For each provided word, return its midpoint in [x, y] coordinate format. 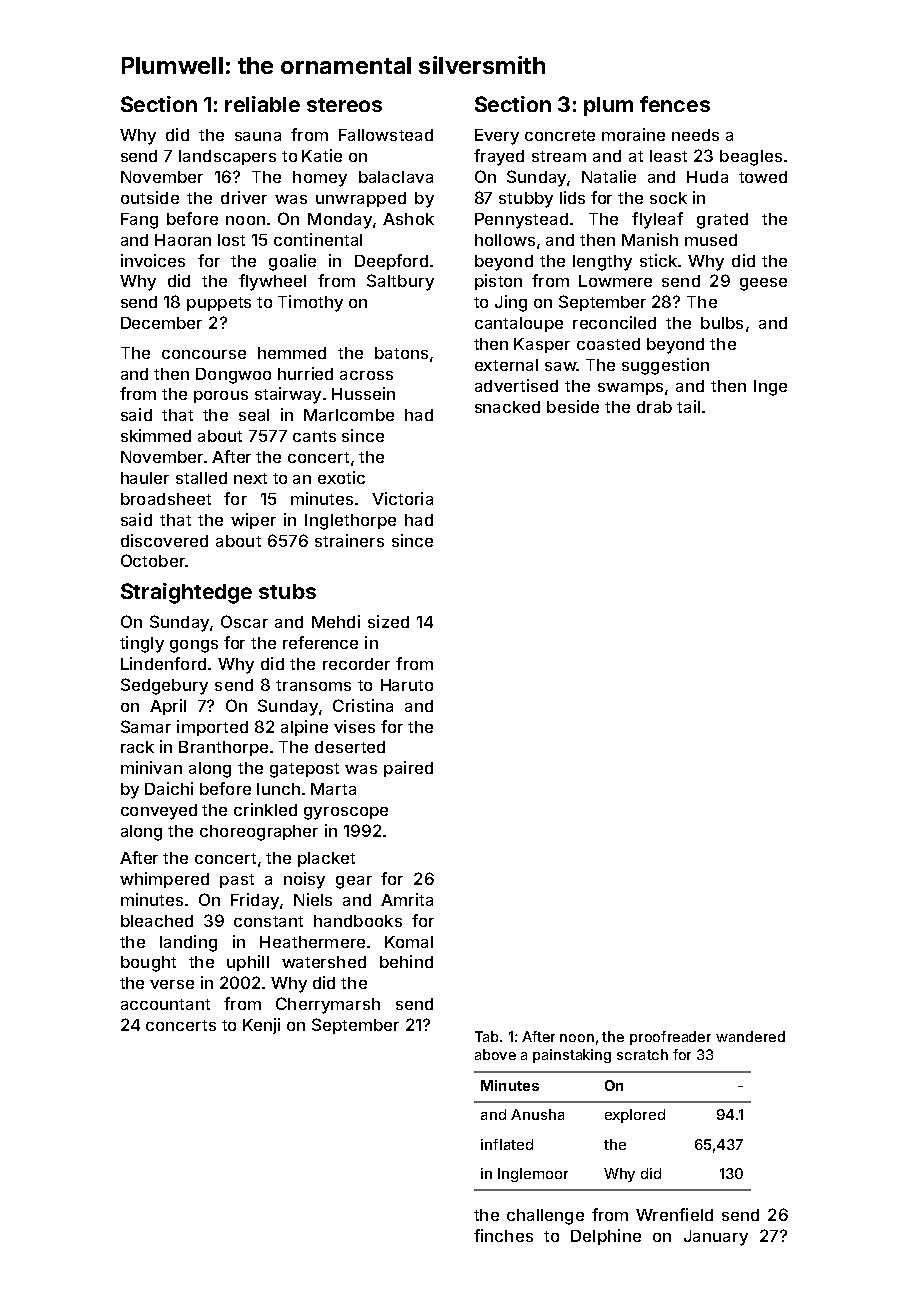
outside [150, 197]
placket [326, 859]
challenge [545, 1217]
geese [763, 284]
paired [408, 769]
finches [503, 1235]
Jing [511, 303]
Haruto [407, 685]
